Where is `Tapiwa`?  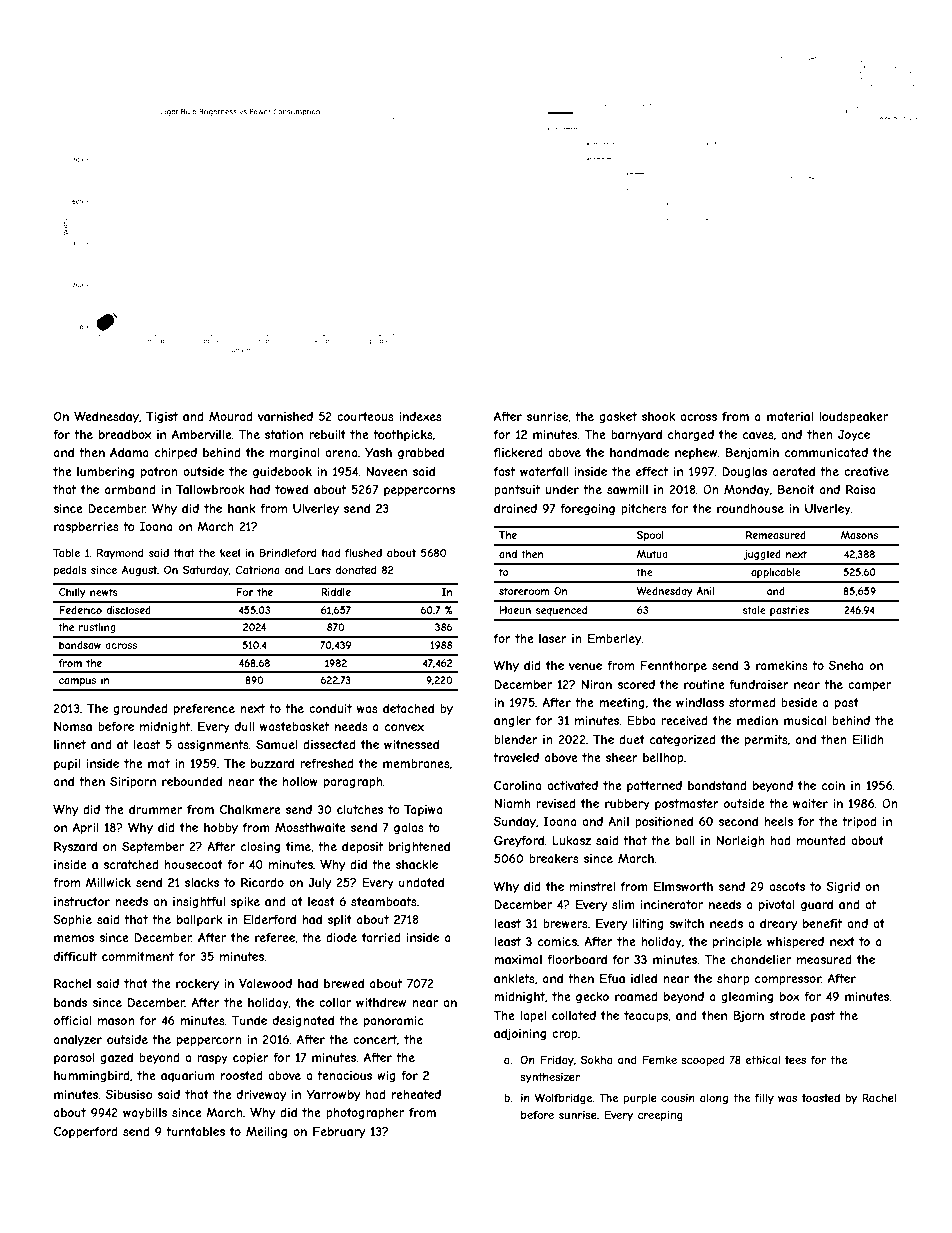
Tapiwa is located at coordinates (423, 811).
